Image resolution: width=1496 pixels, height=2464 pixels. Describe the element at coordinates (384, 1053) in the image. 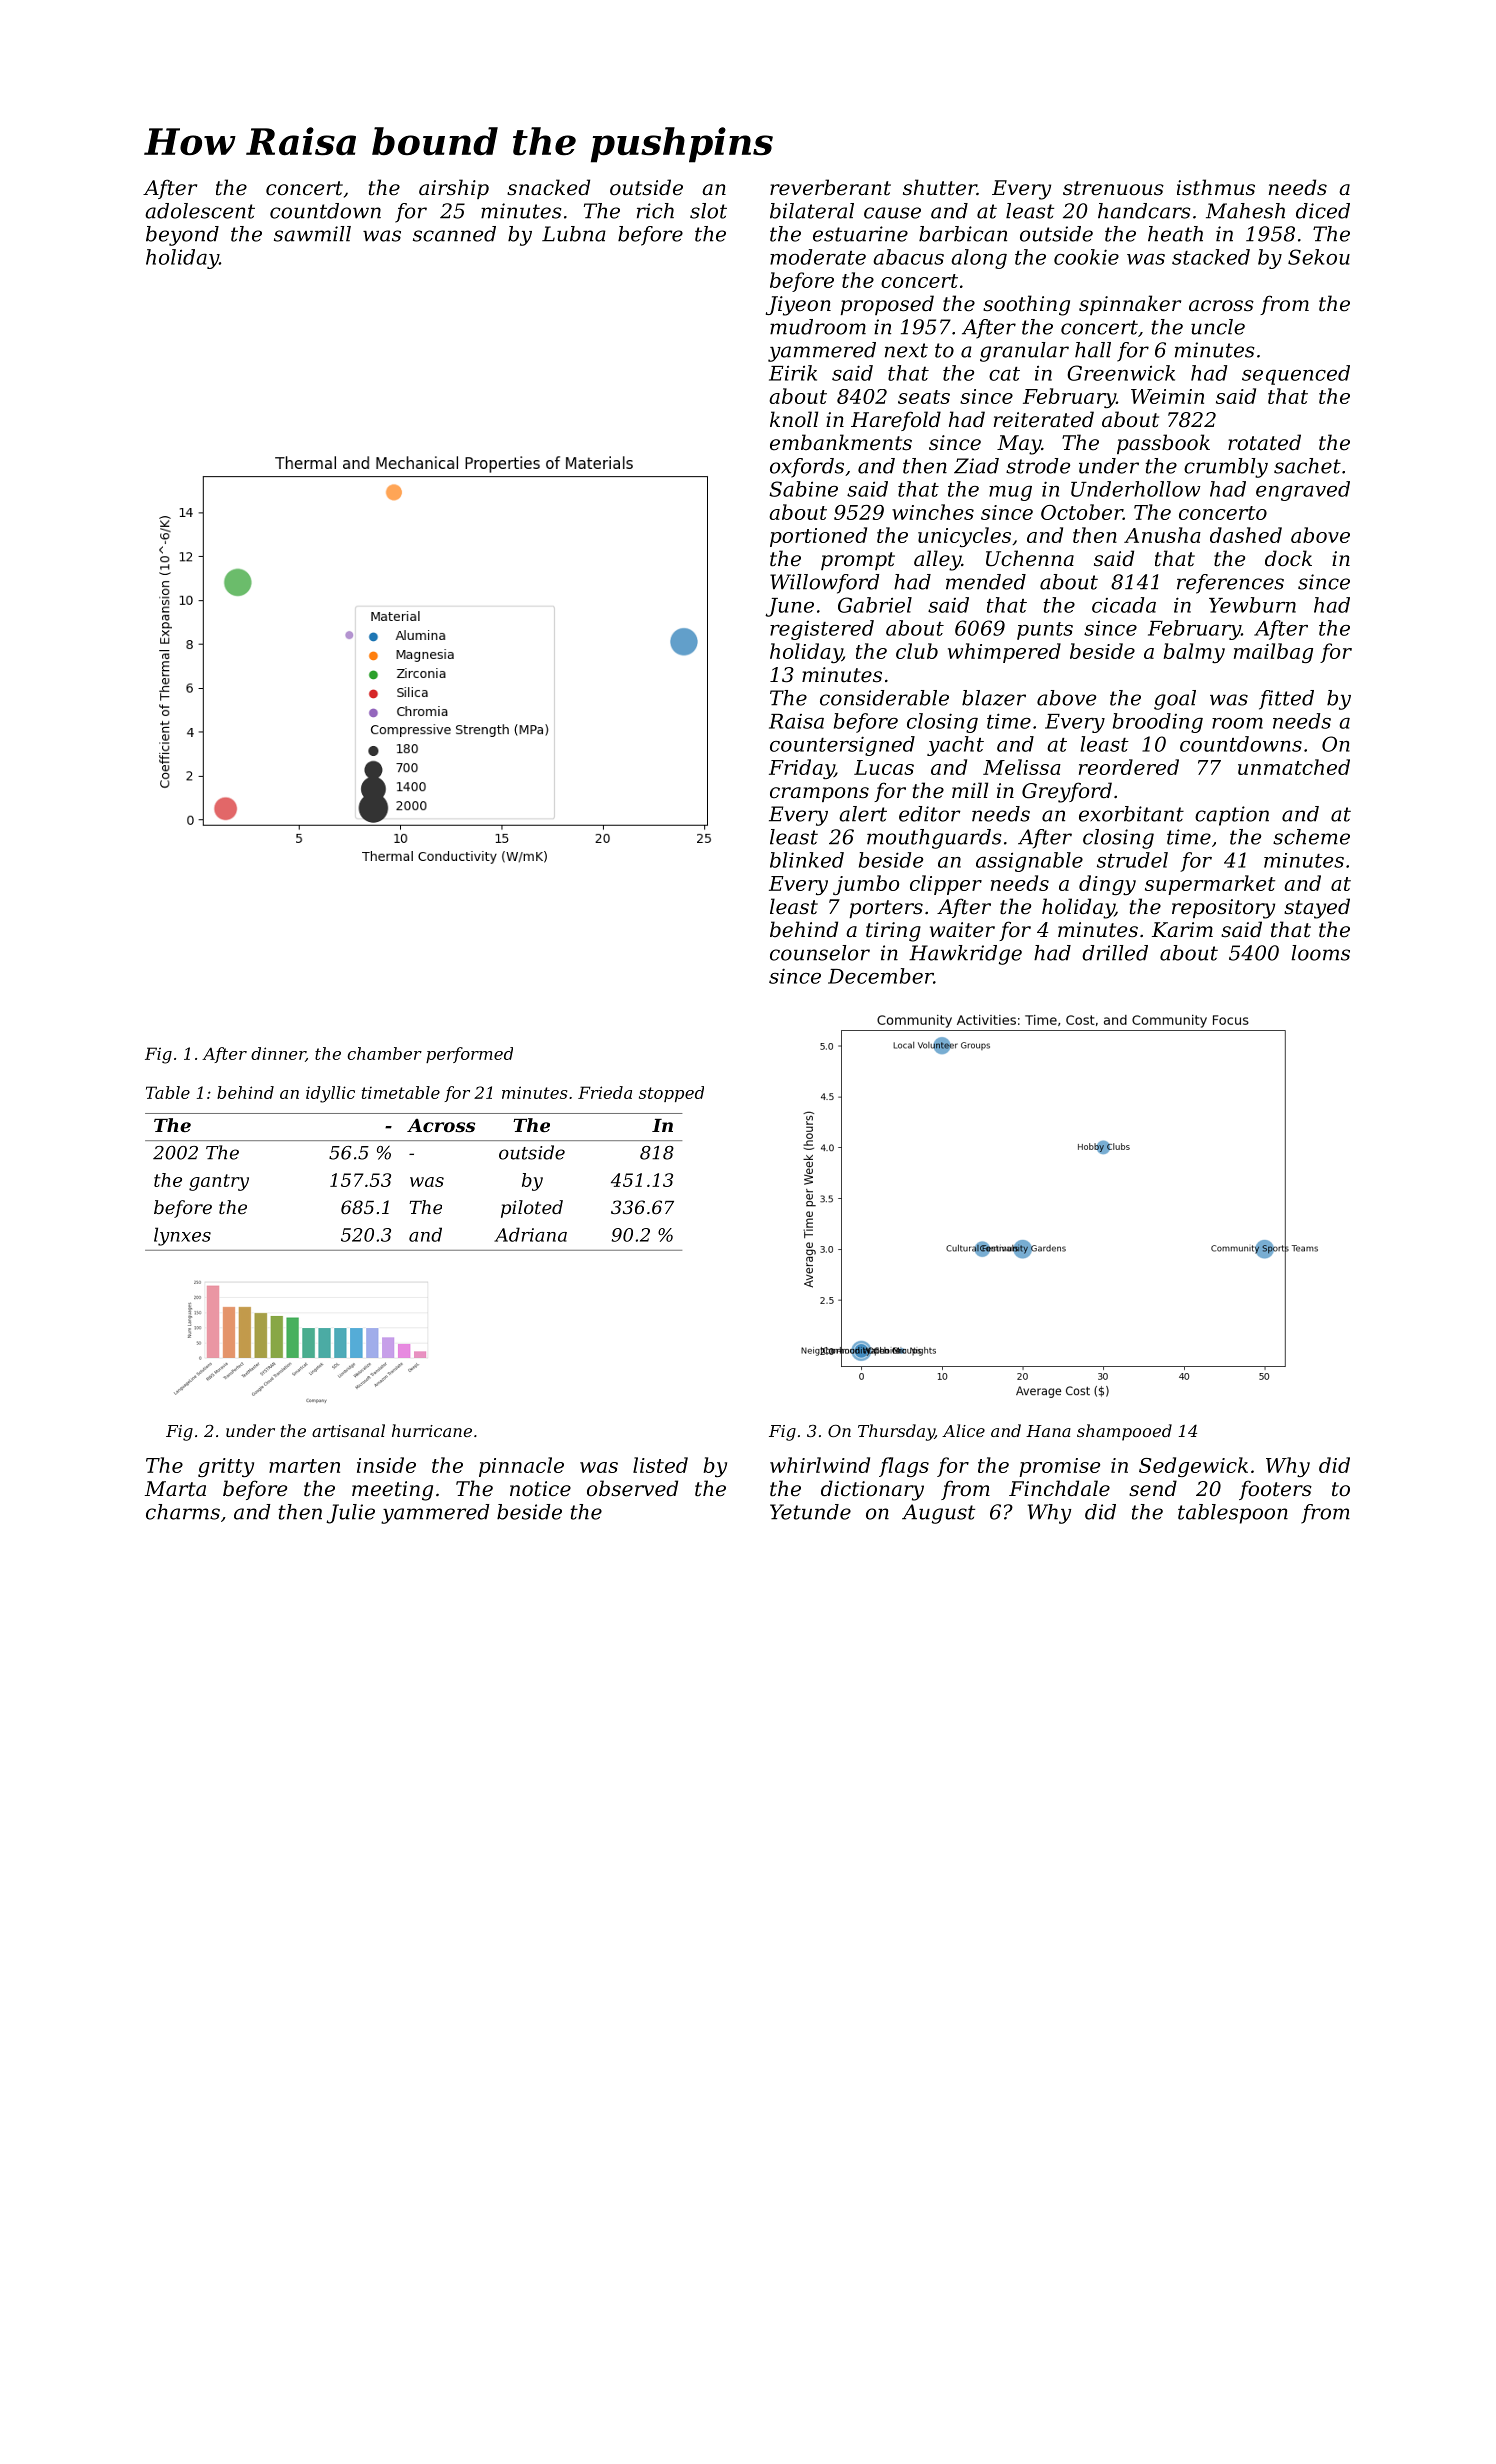

I see `chamber` at that location.
